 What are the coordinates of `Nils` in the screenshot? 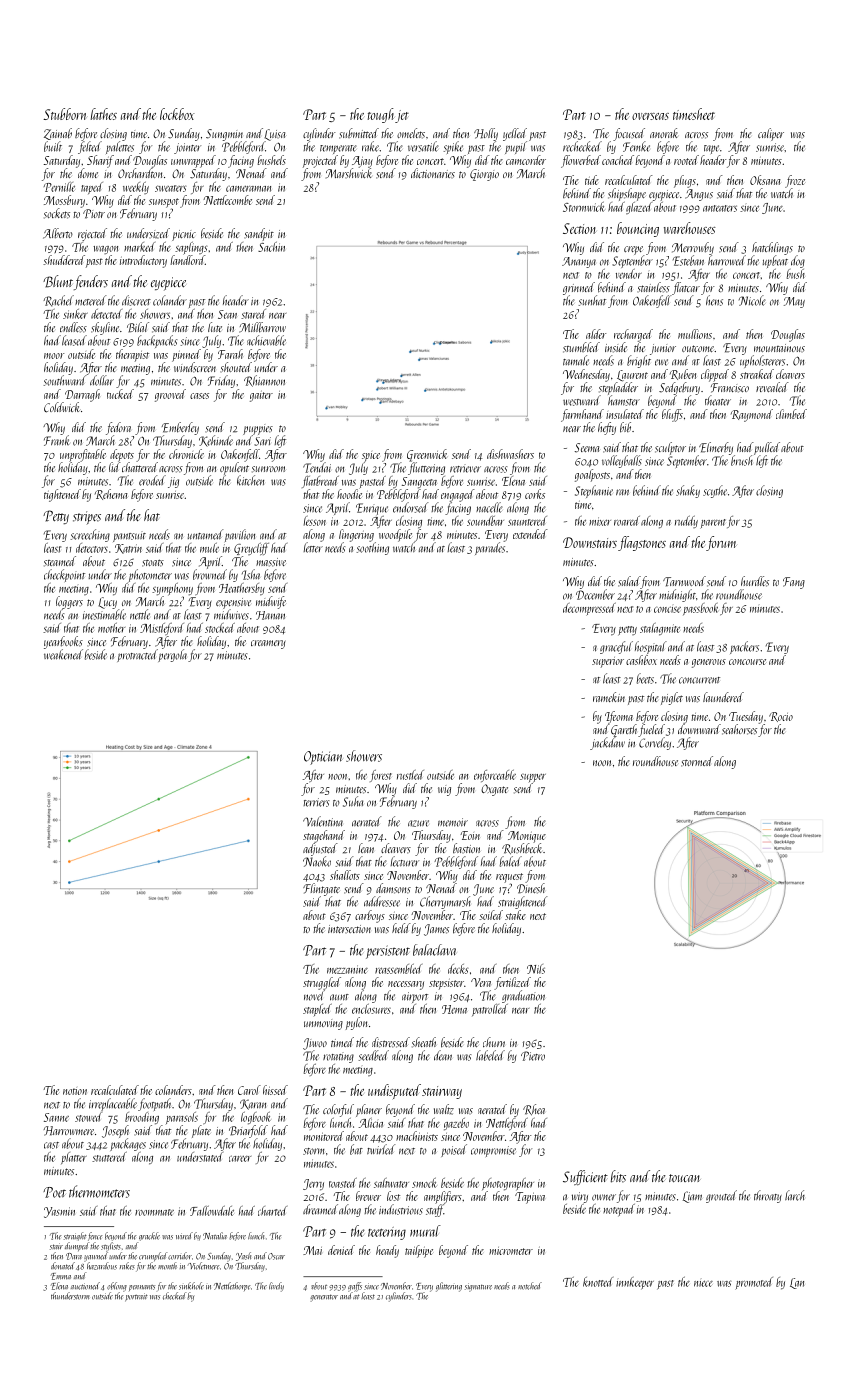 It's located at (536, 969).
